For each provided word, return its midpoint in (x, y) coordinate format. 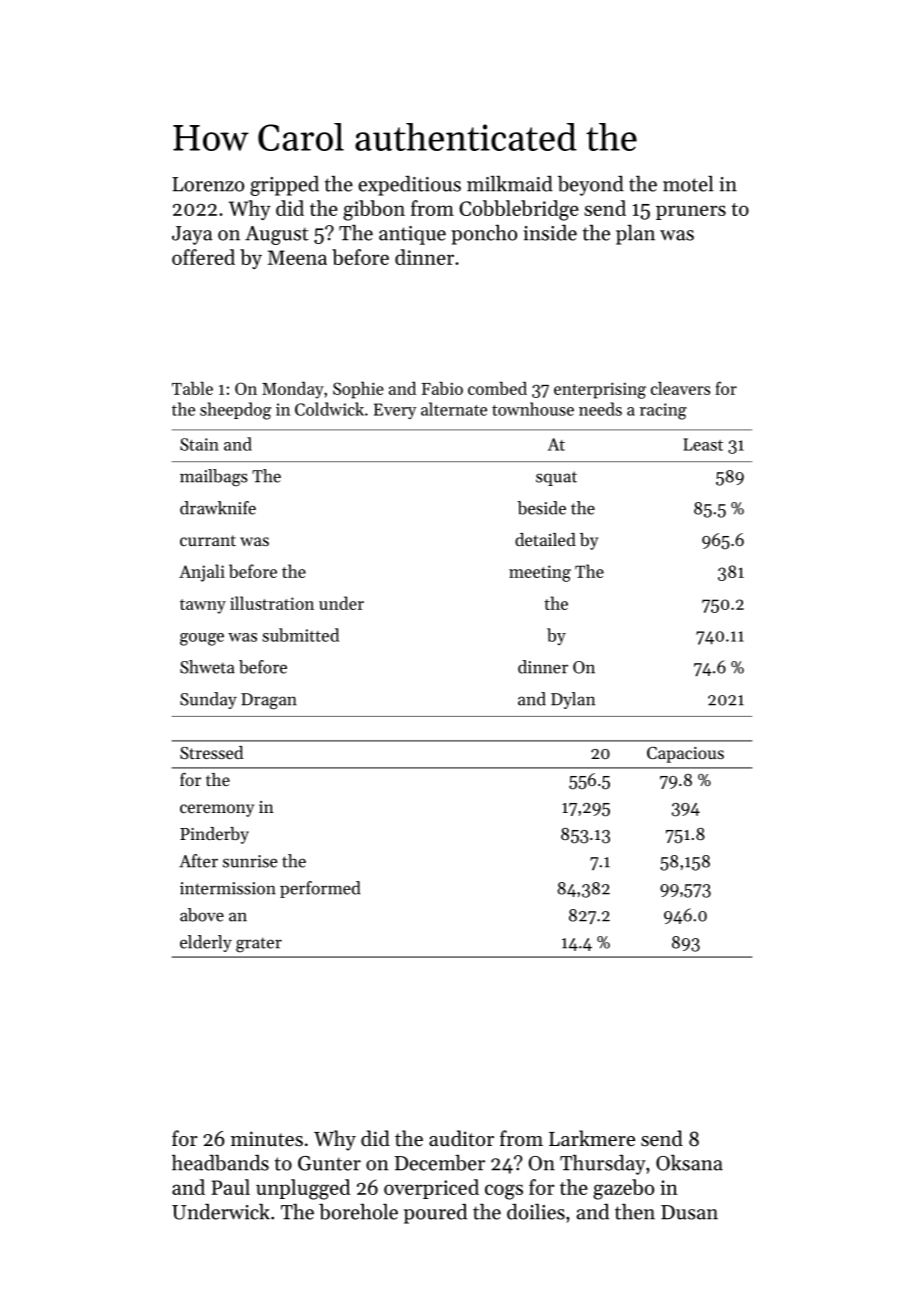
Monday (293, 390)
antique (412, 235)
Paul (230, 1187)
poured (435, 1214)
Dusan (689, 1212)
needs (600, 409)
